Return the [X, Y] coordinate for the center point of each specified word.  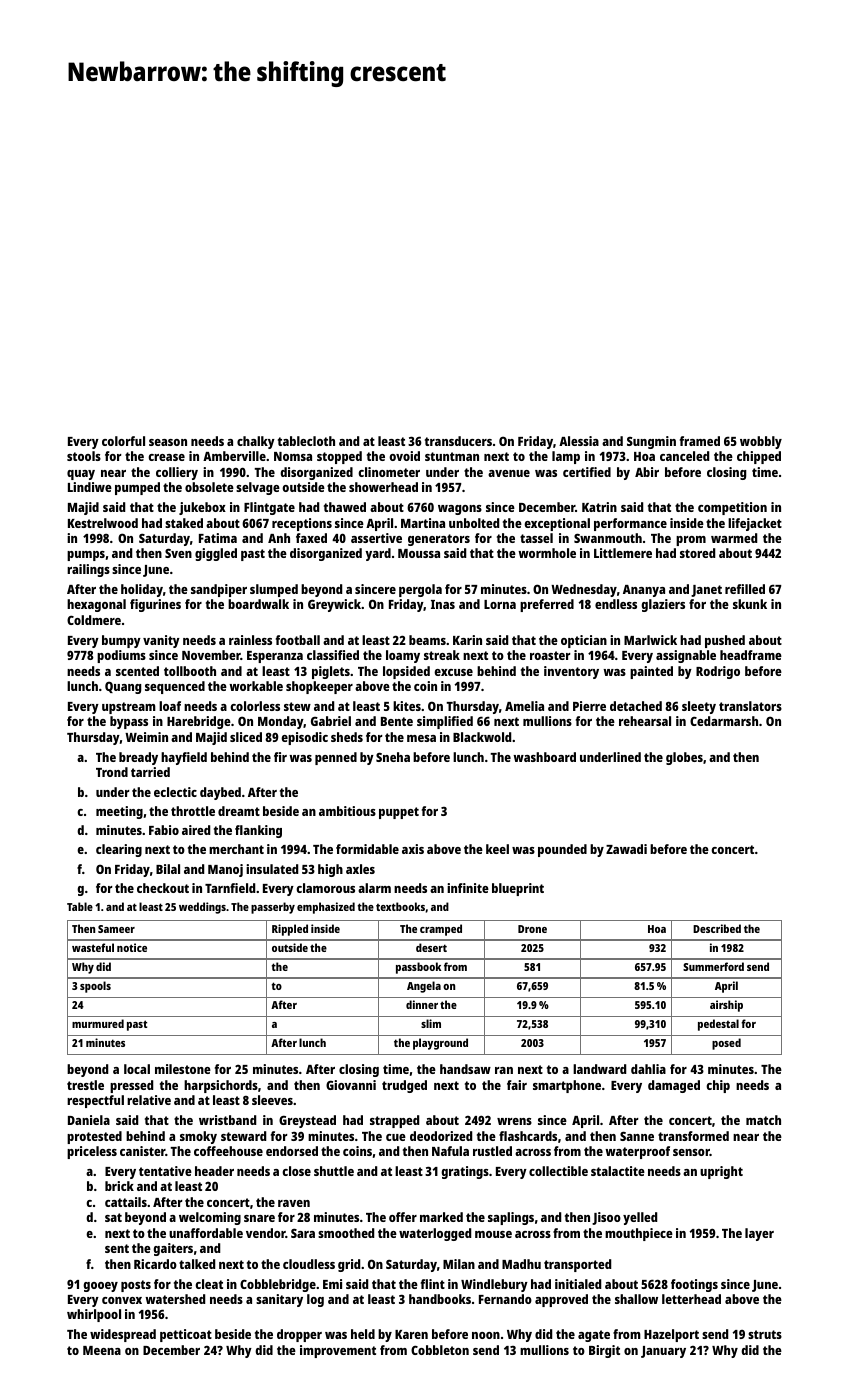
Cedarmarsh [724, 721]
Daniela [89, 1120]
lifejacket [755, 524]
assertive [376, 538]
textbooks [400, 906]
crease [166, 457]
